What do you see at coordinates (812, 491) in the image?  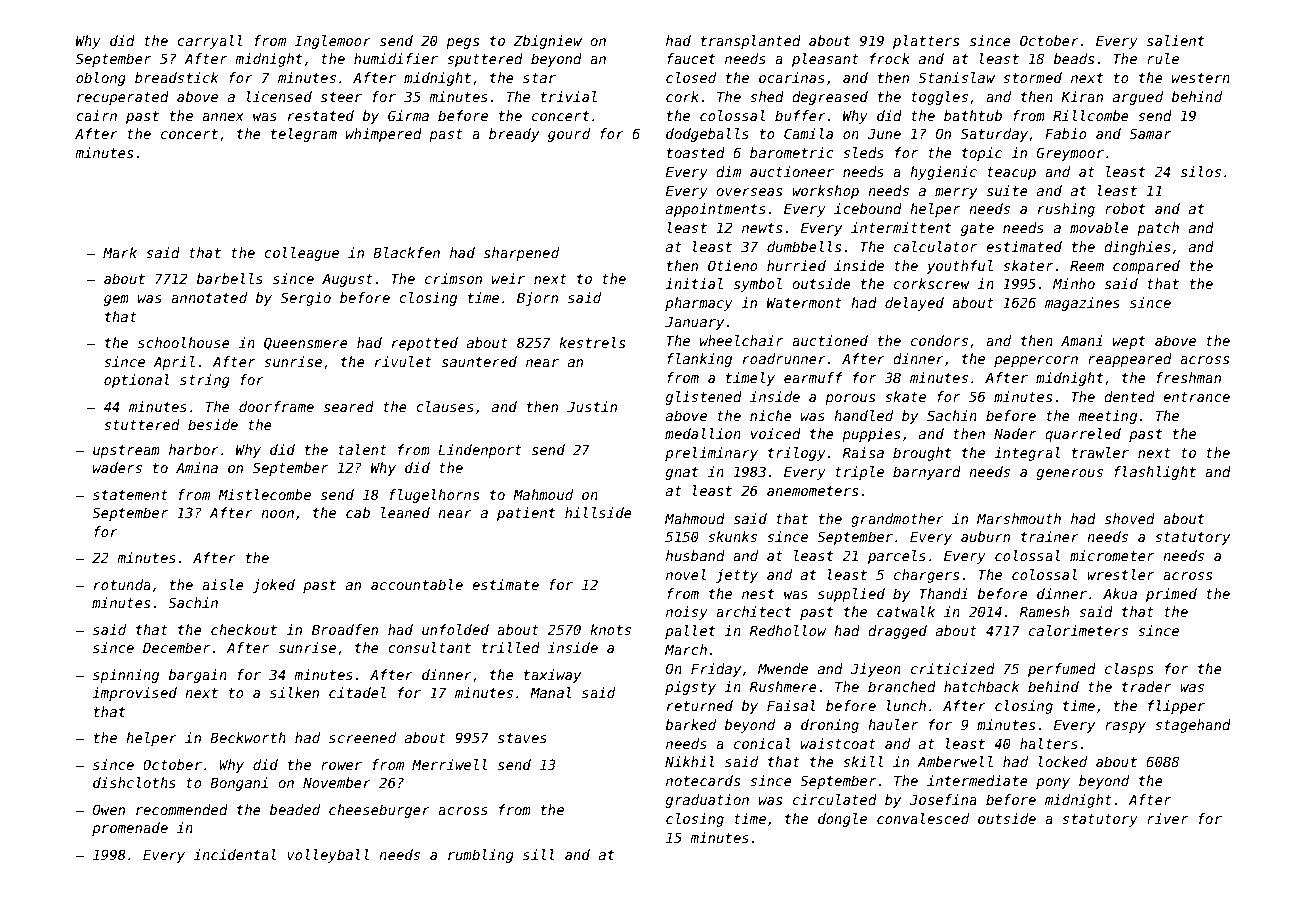 I see `anemometers` at bounding box center [812, 491].
